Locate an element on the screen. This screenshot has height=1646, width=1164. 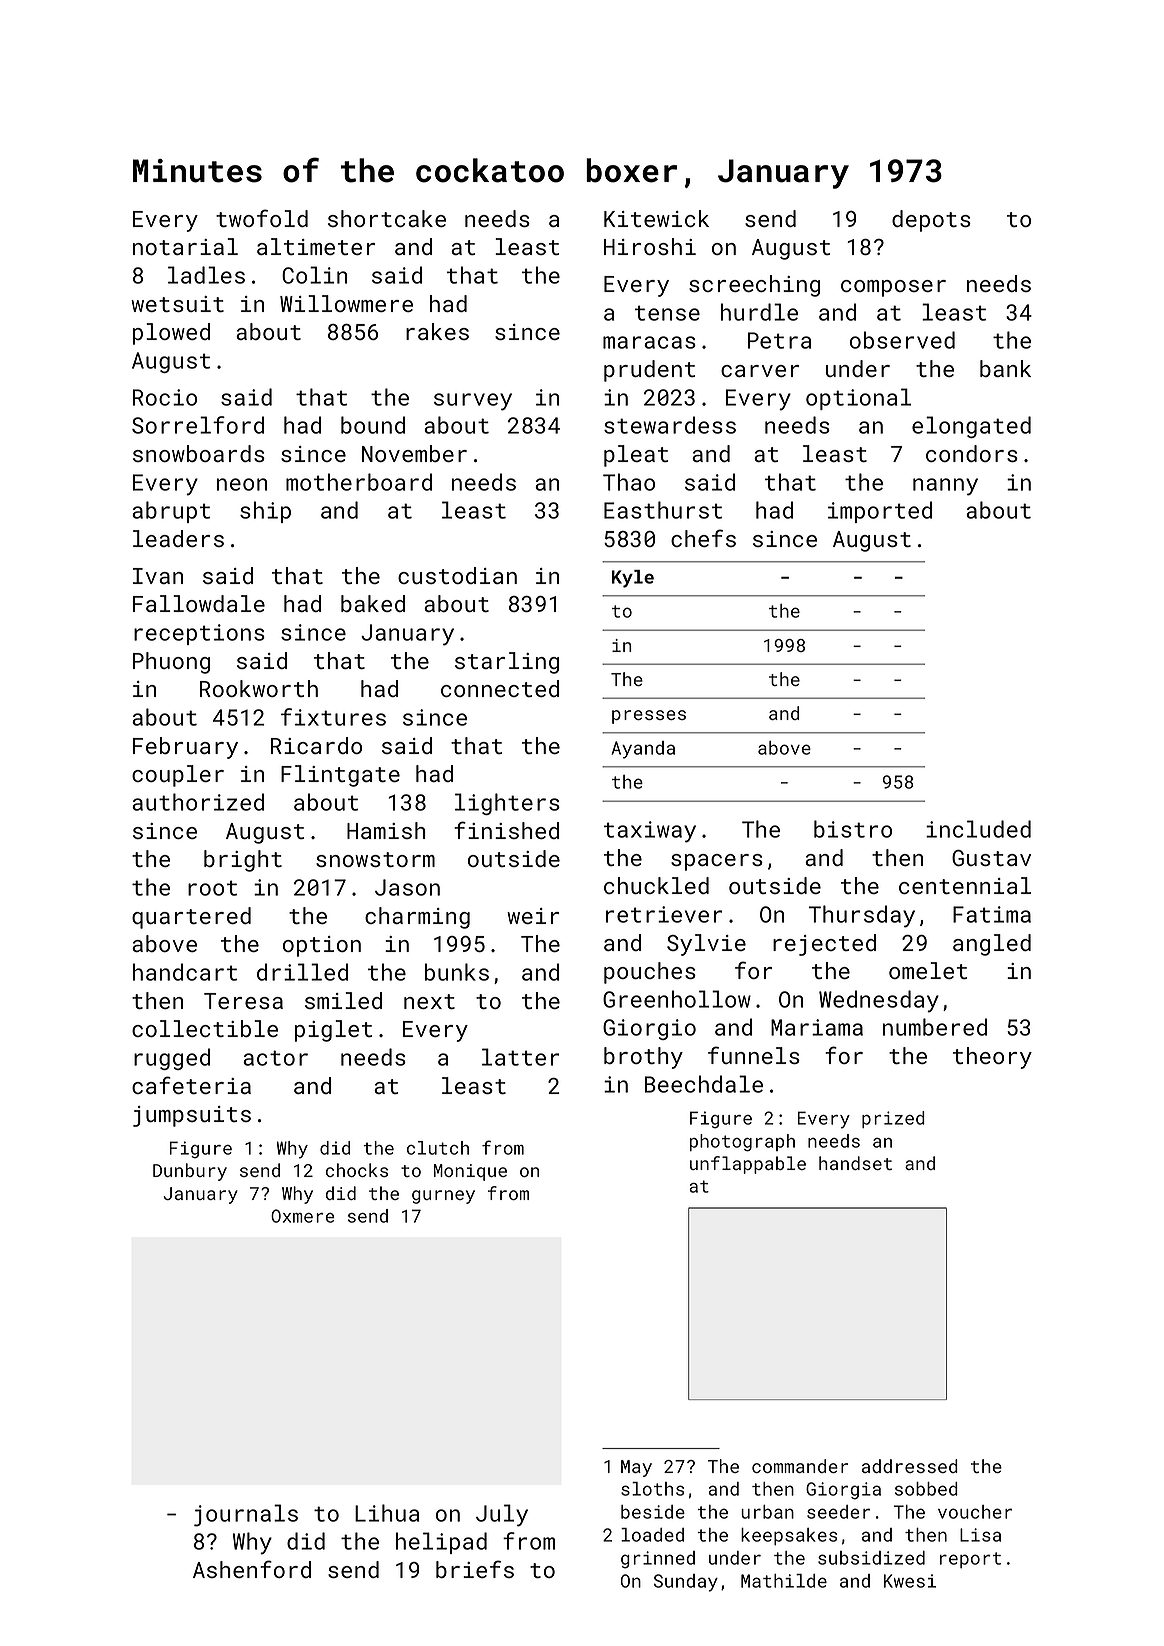
unflappable is located at coordinates (748, 1165).
